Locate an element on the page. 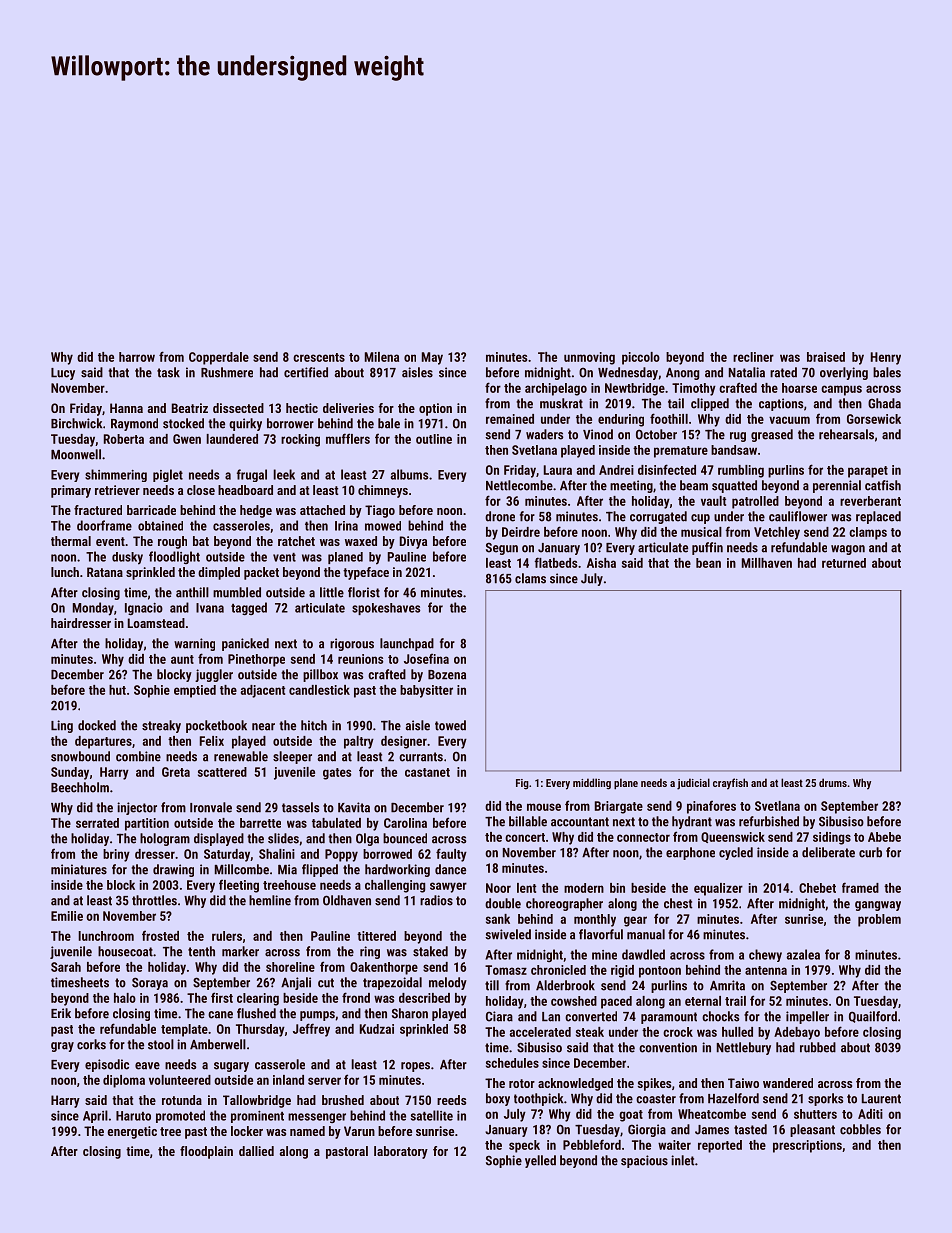  harrow is located at coordinates (137, 357).
